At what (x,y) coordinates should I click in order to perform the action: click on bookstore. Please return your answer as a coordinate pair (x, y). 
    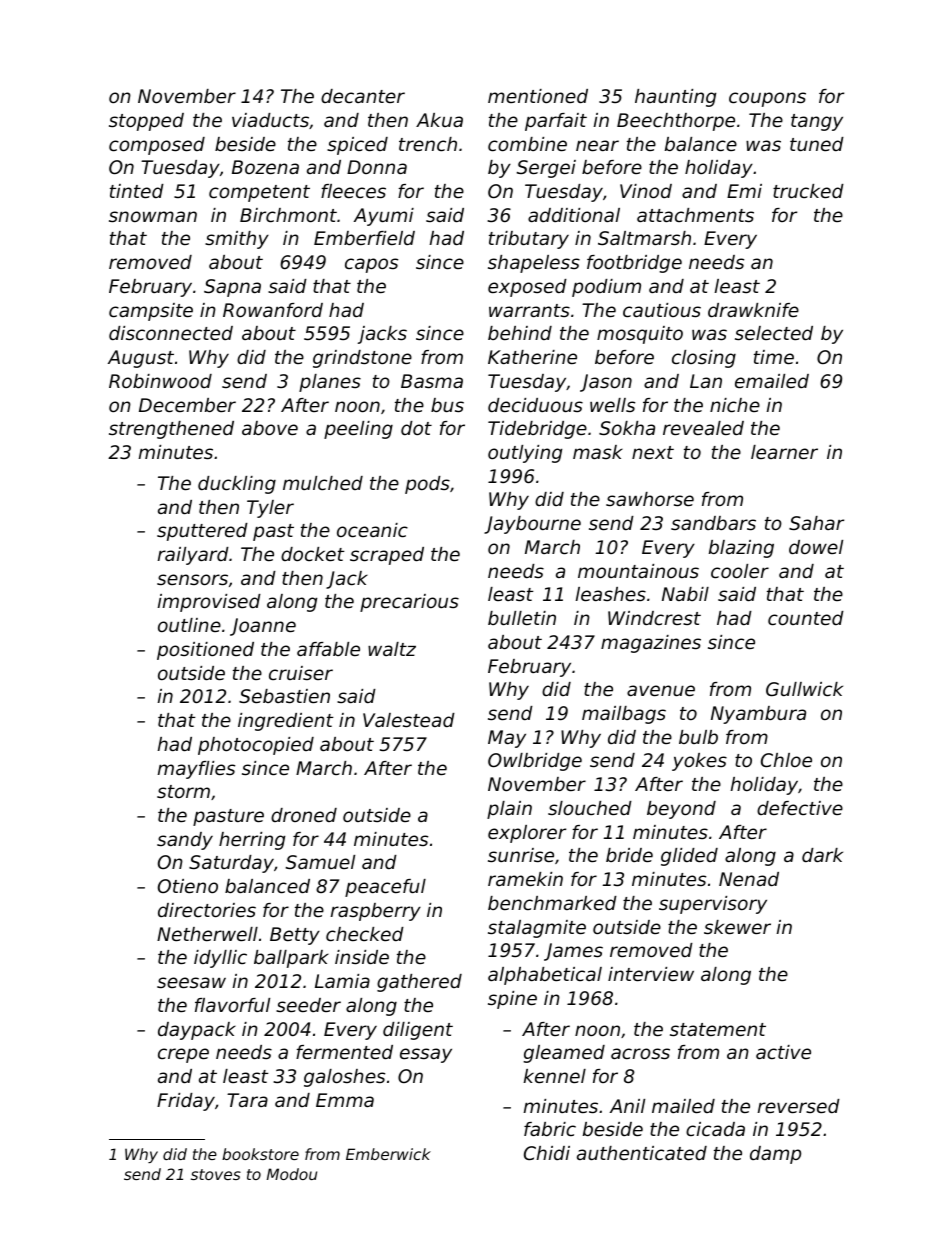
    Looking at the image, I should click on (260, 1154).
